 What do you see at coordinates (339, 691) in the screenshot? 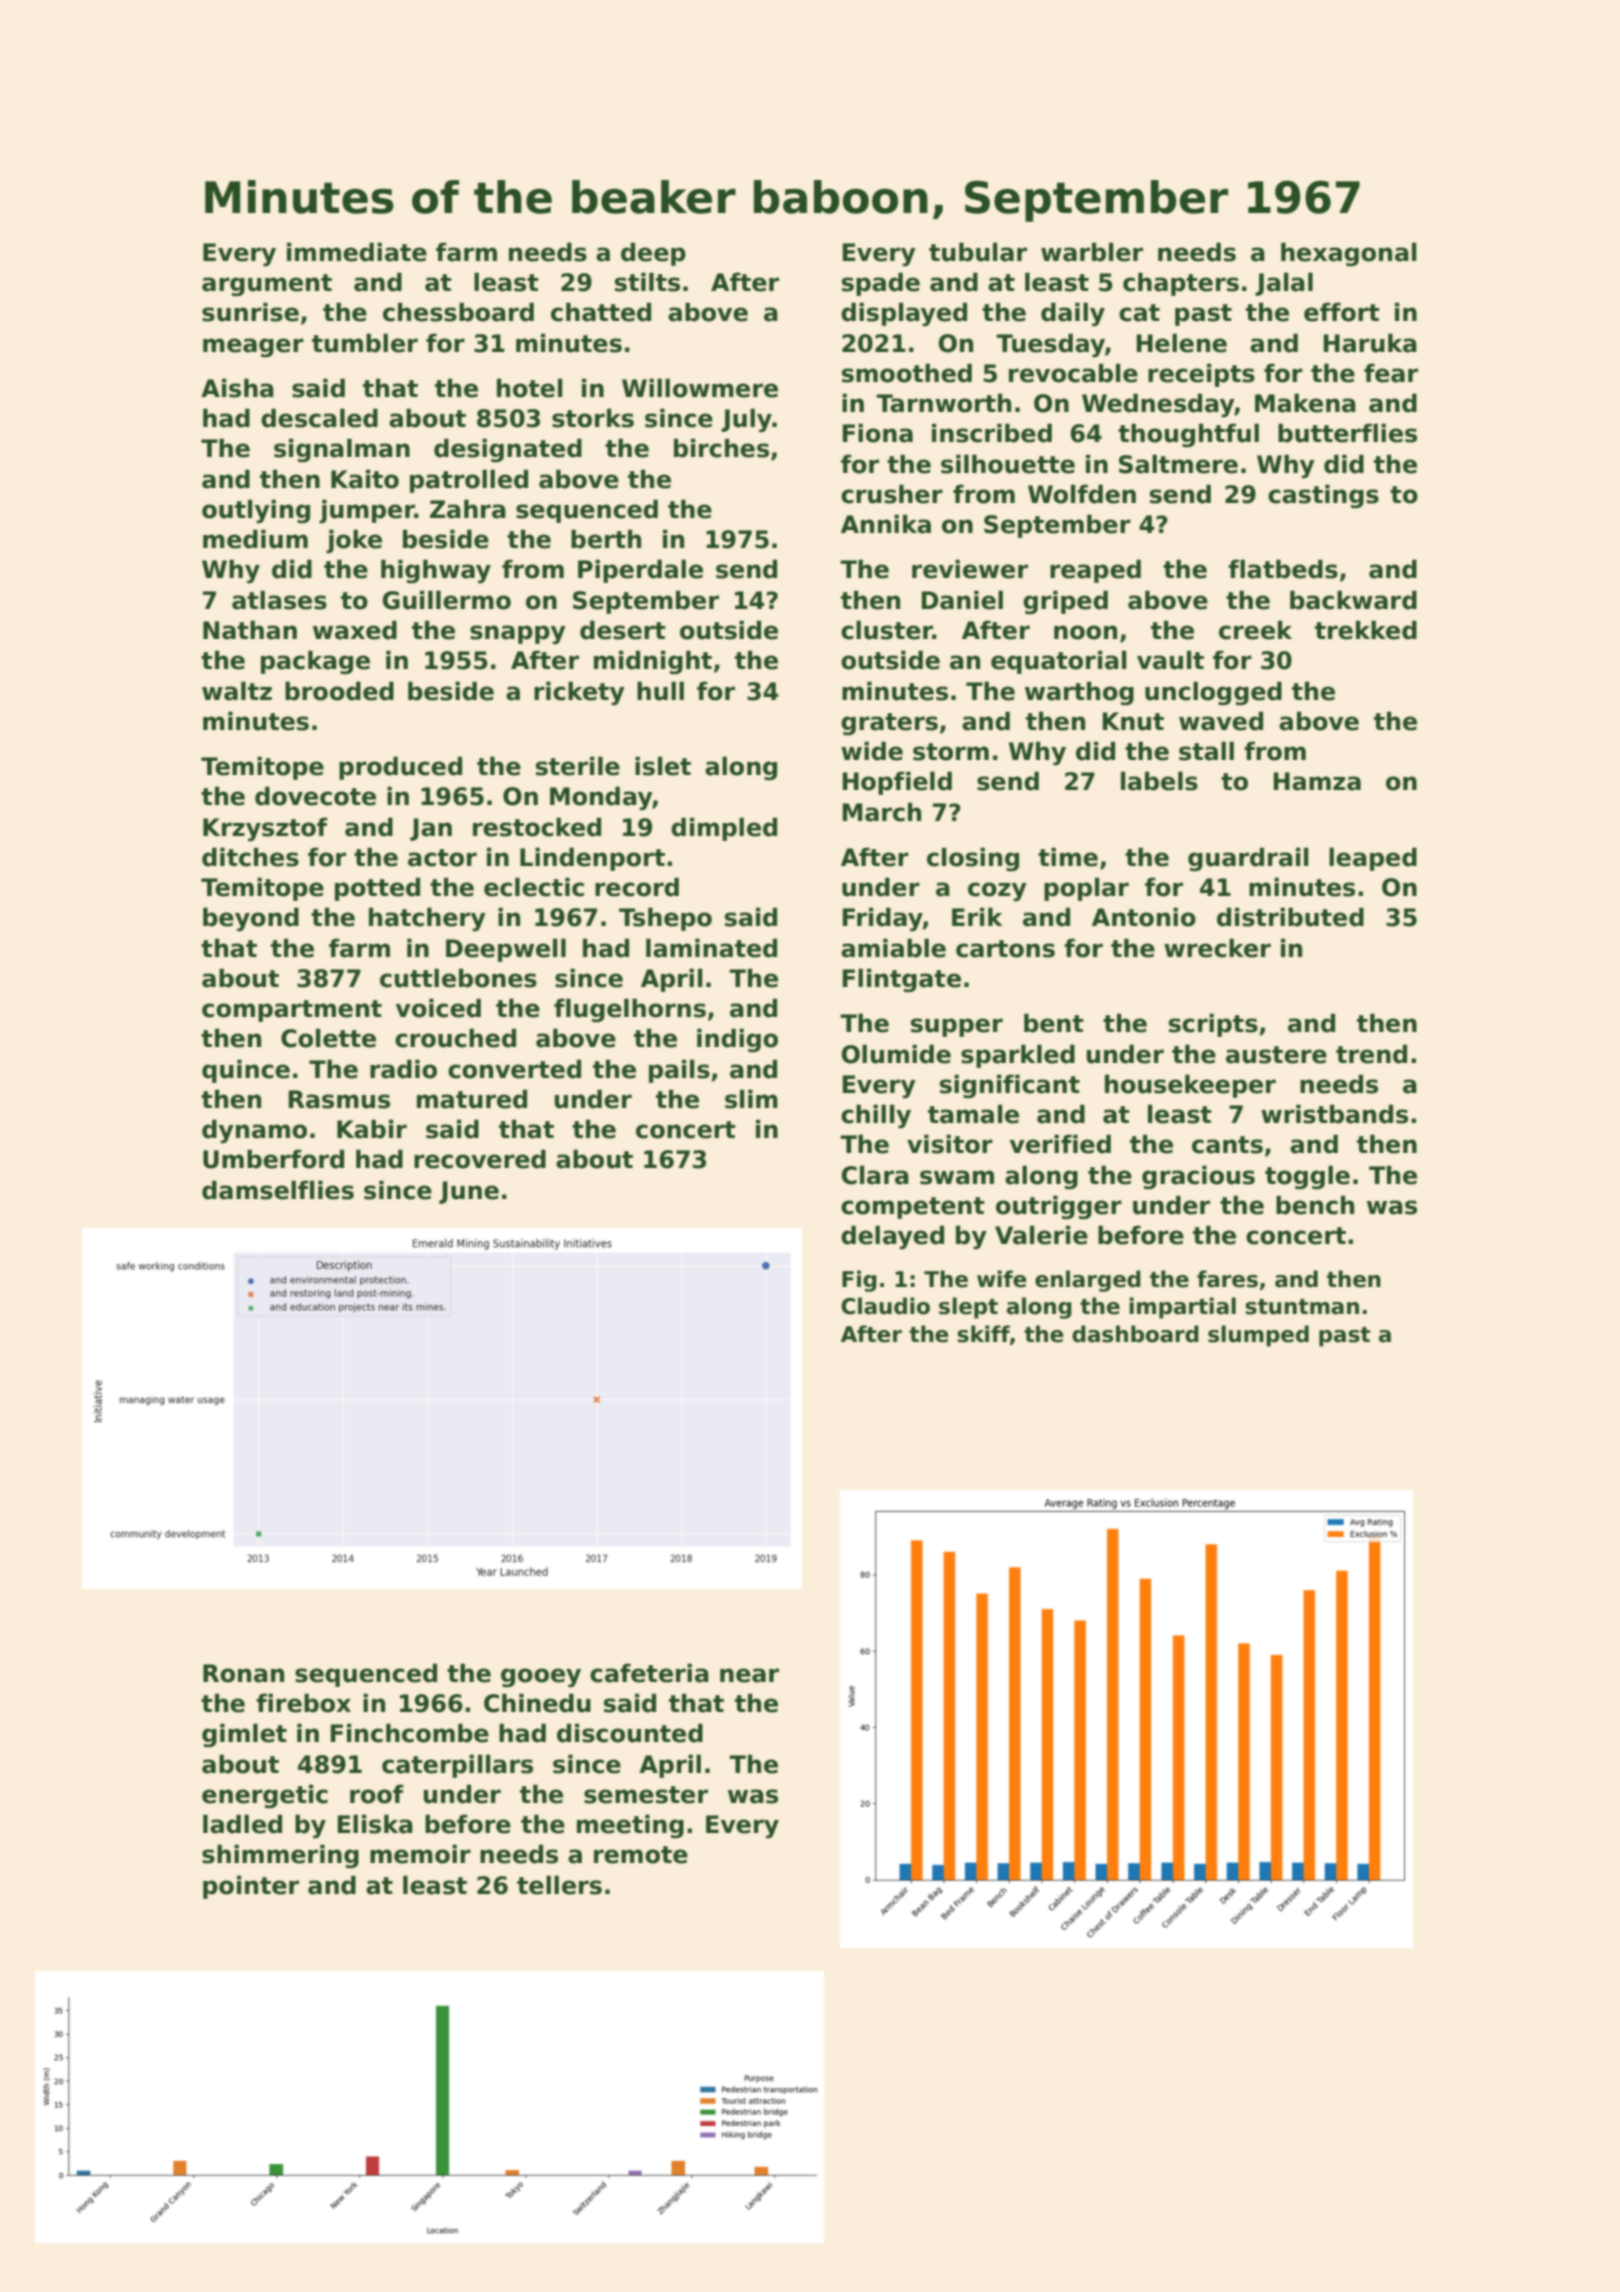
I see `brooded` at bounding box center [339, 691].
